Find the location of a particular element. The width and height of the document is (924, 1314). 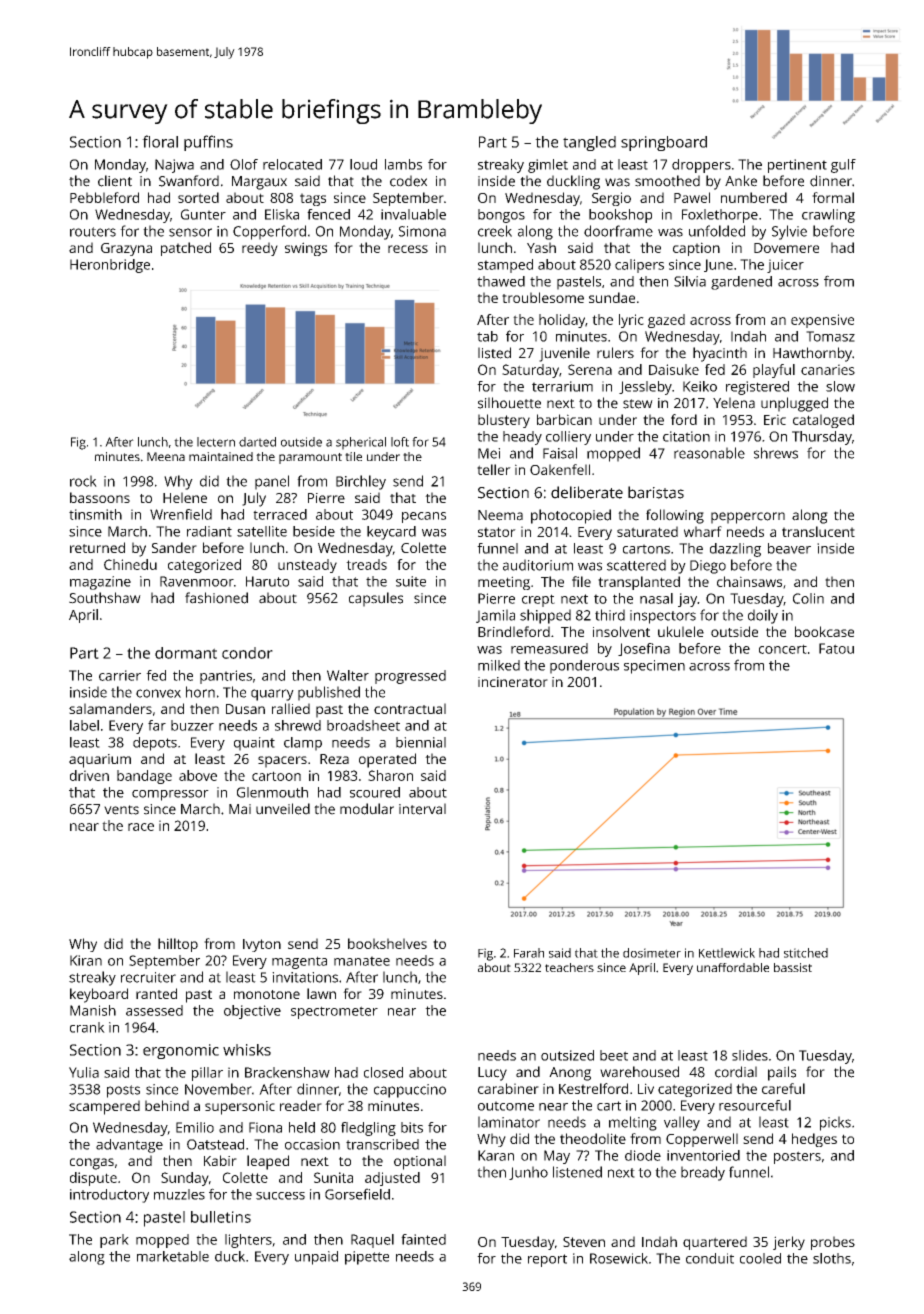

bookshelves is located at coordinates (387, 943).
